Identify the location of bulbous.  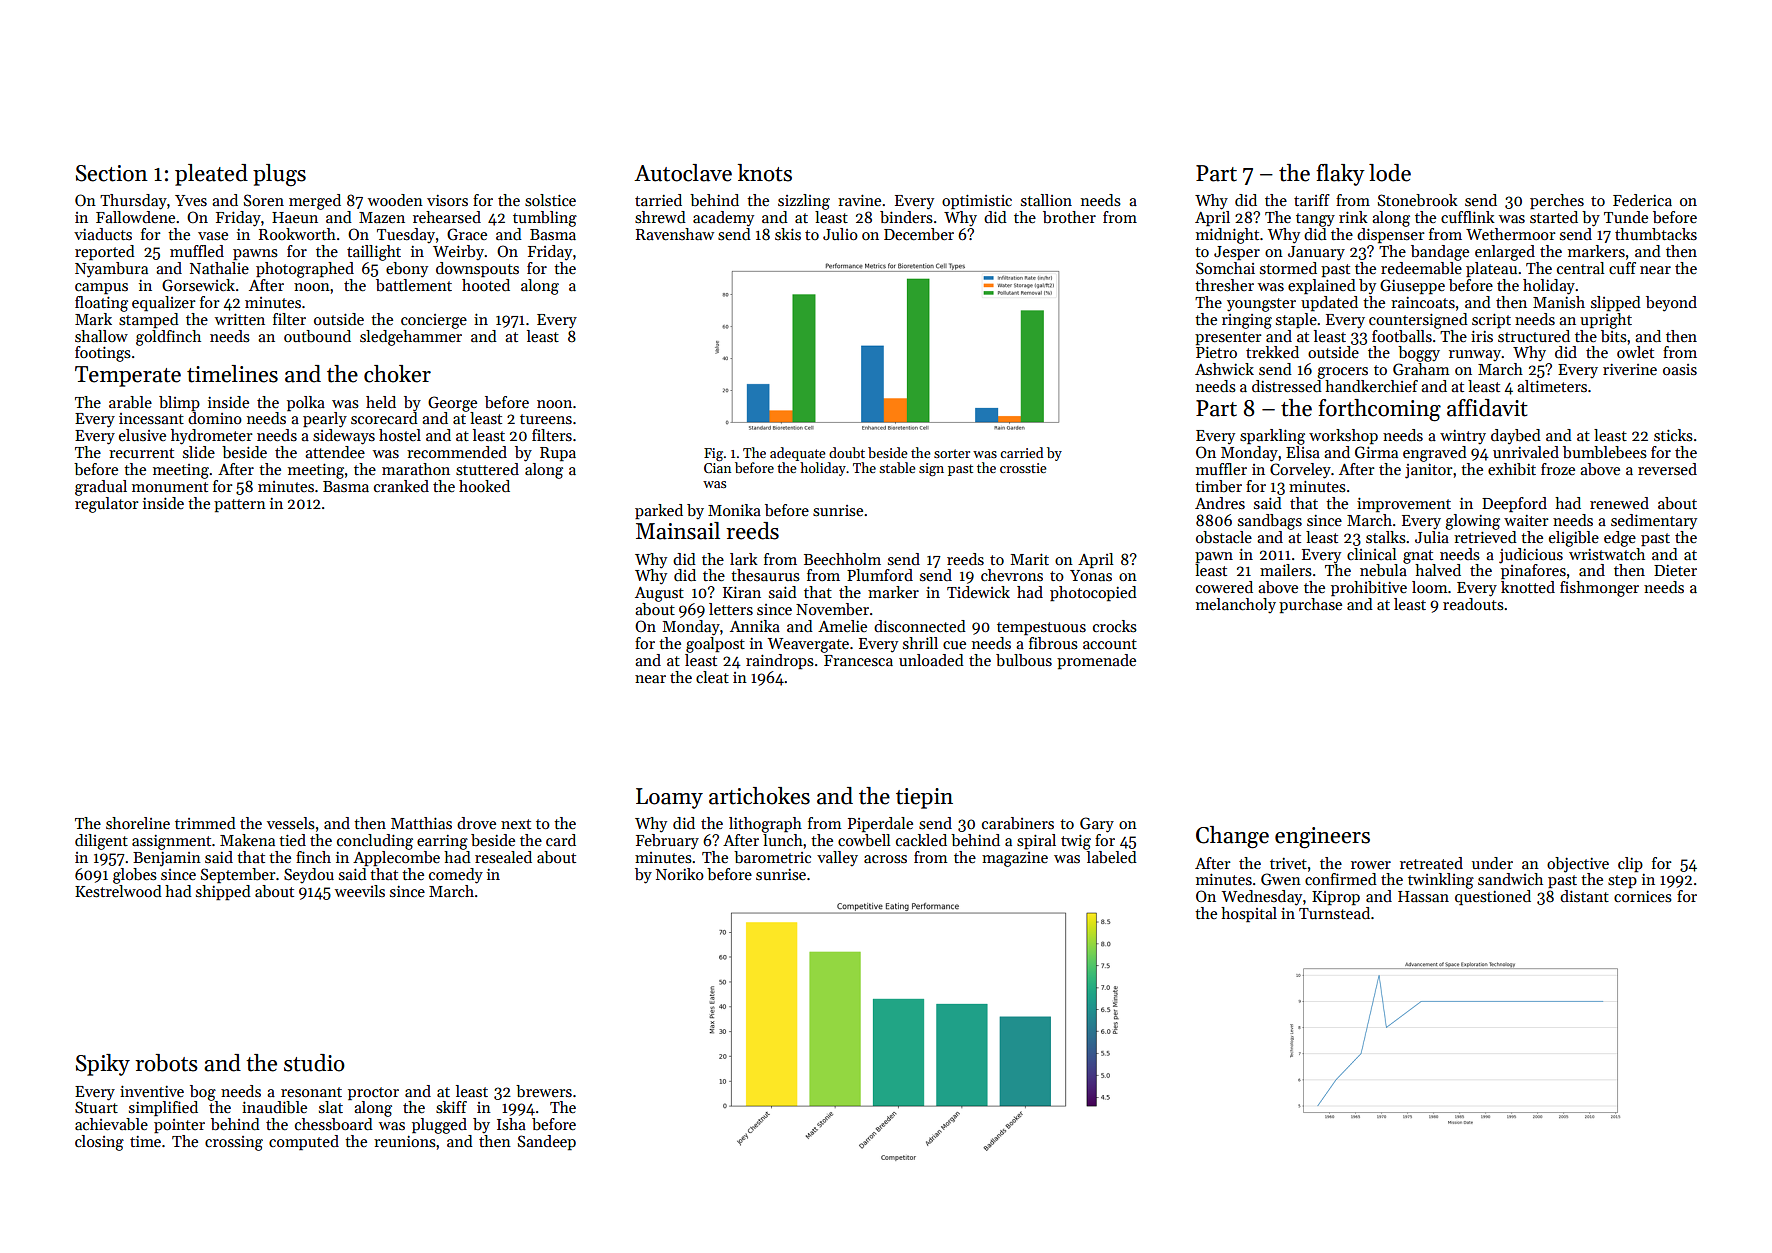
(1024, 660).
